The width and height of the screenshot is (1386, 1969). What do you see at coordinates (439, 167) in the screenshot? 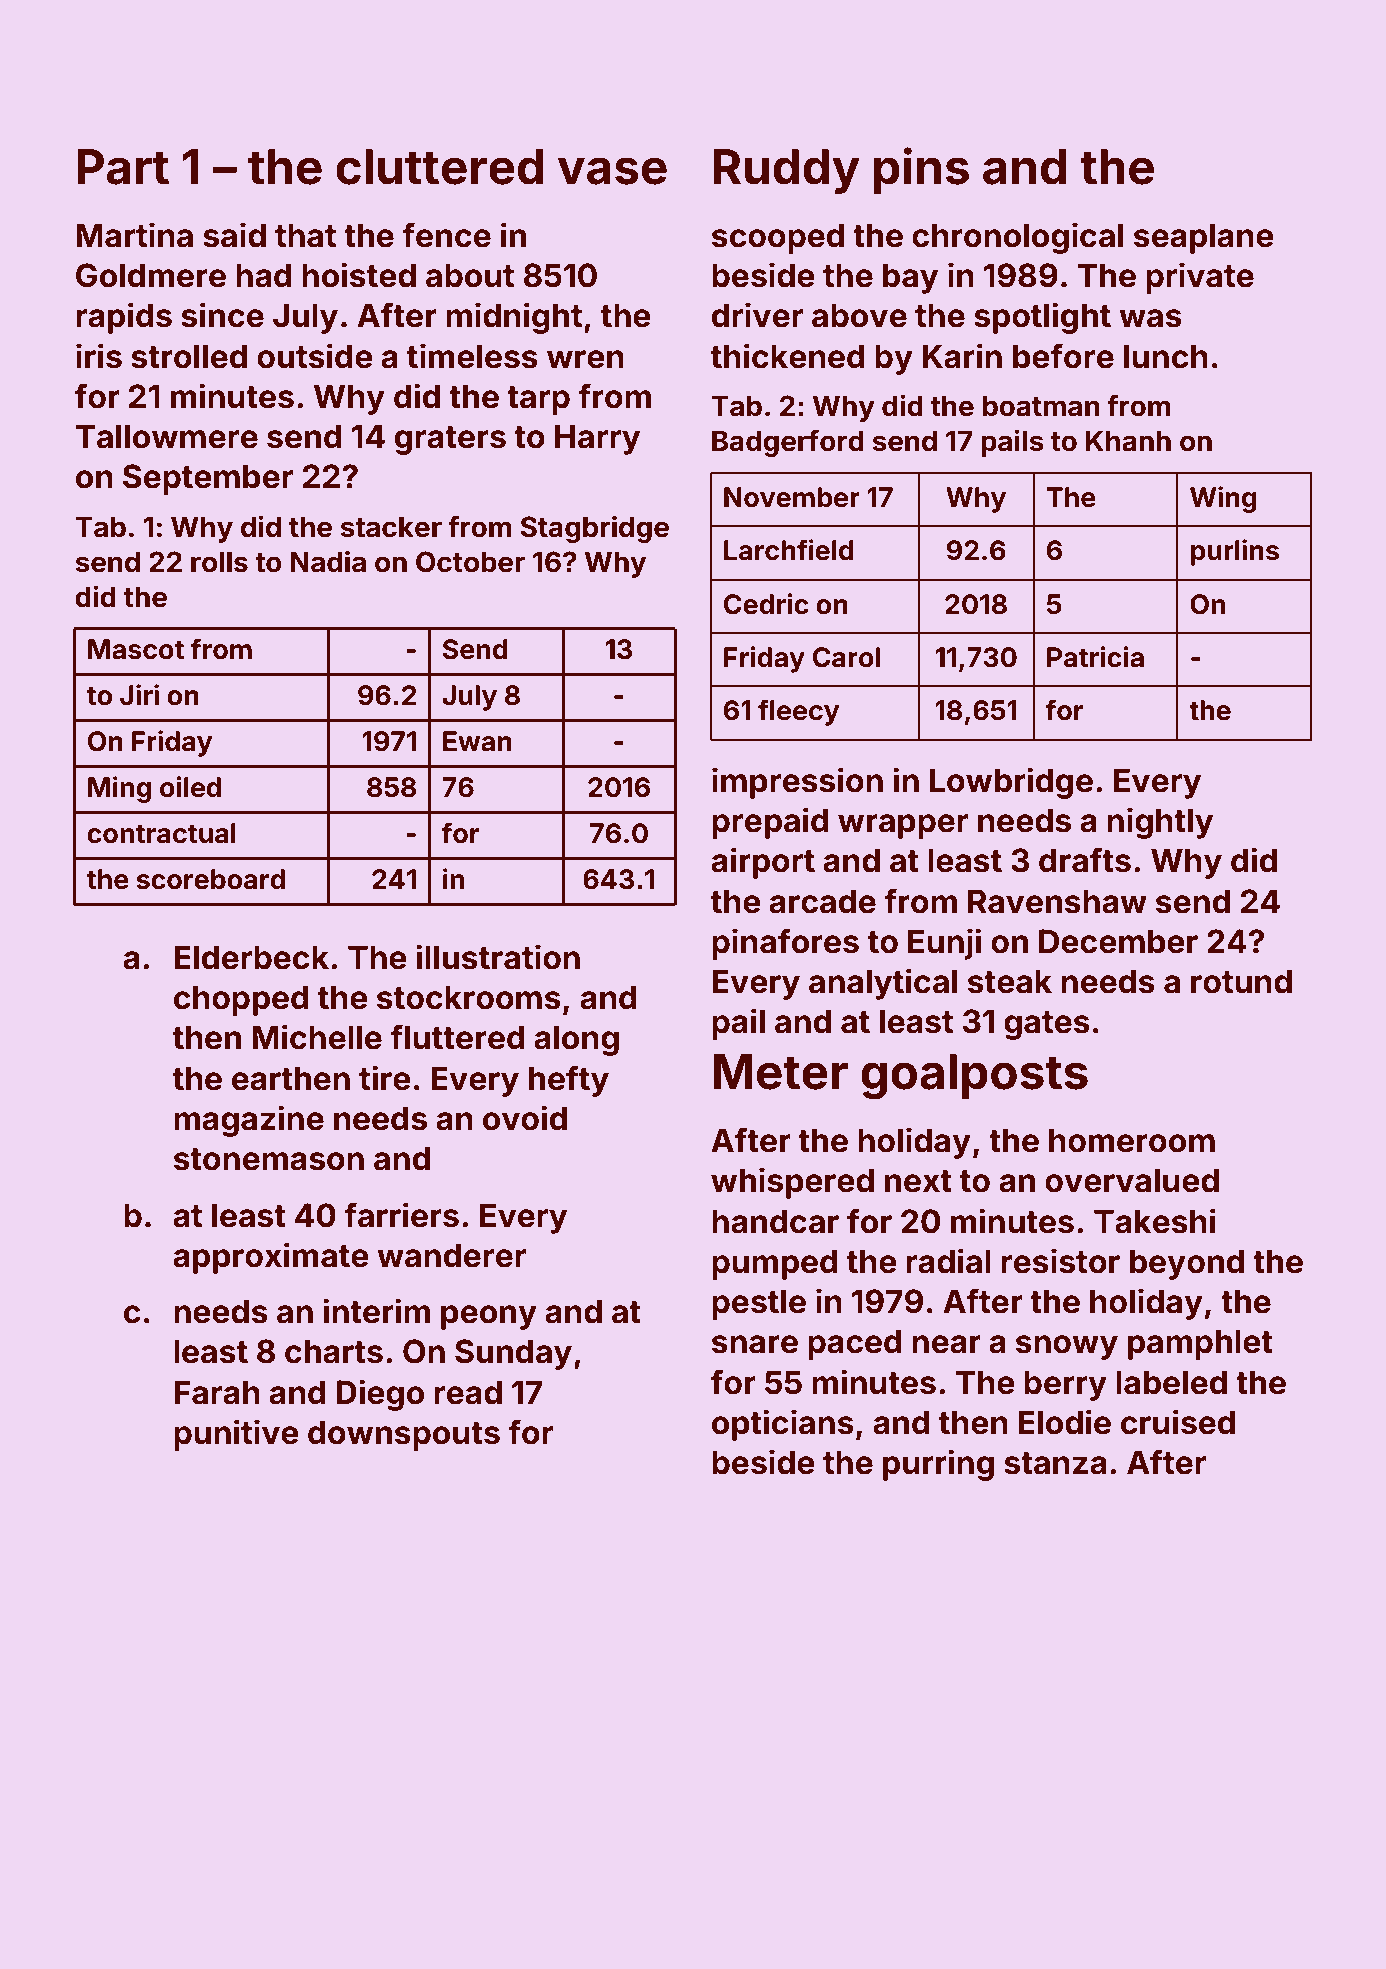
I see `cluttered` at bounding box center [439, 167].
